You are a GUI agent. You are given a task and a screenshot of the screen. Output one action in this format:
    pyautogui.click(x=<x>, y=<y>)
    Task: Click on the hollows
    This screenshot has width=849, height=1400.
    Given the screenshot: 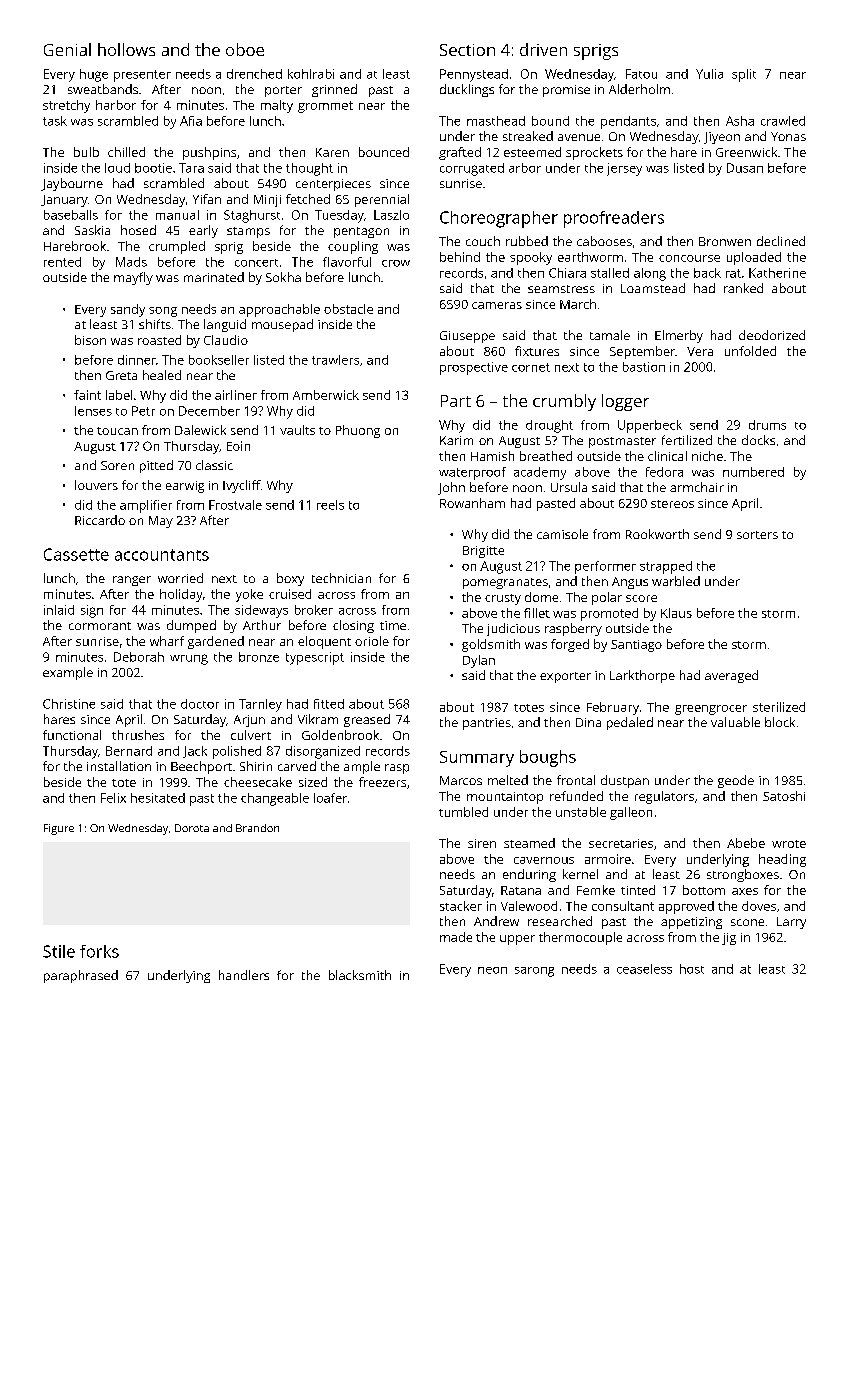 What is the action you would take?
    pyautogui.click(x=126, y=49)
